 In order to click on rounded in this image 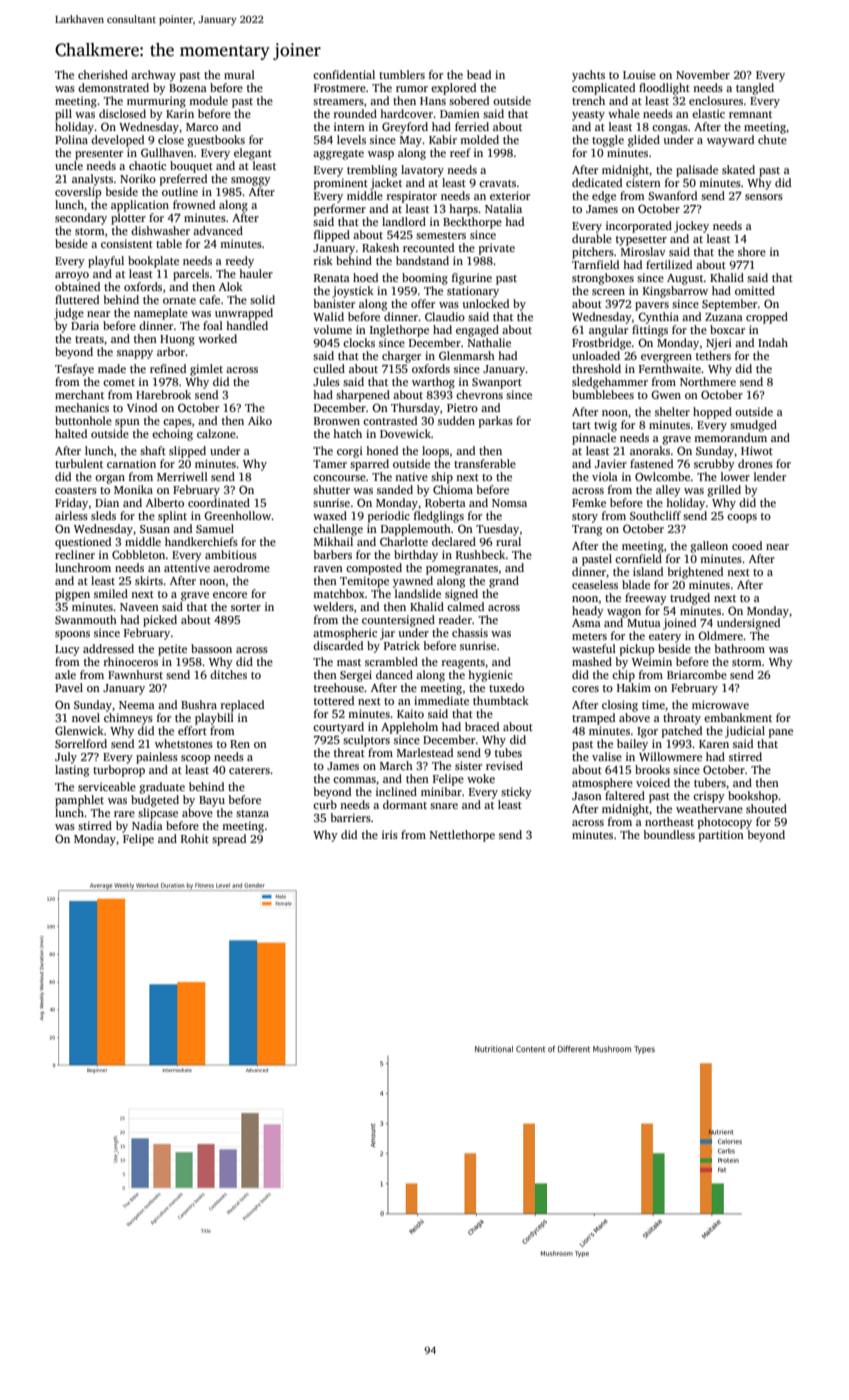, I will do `click(355, 113)`.
